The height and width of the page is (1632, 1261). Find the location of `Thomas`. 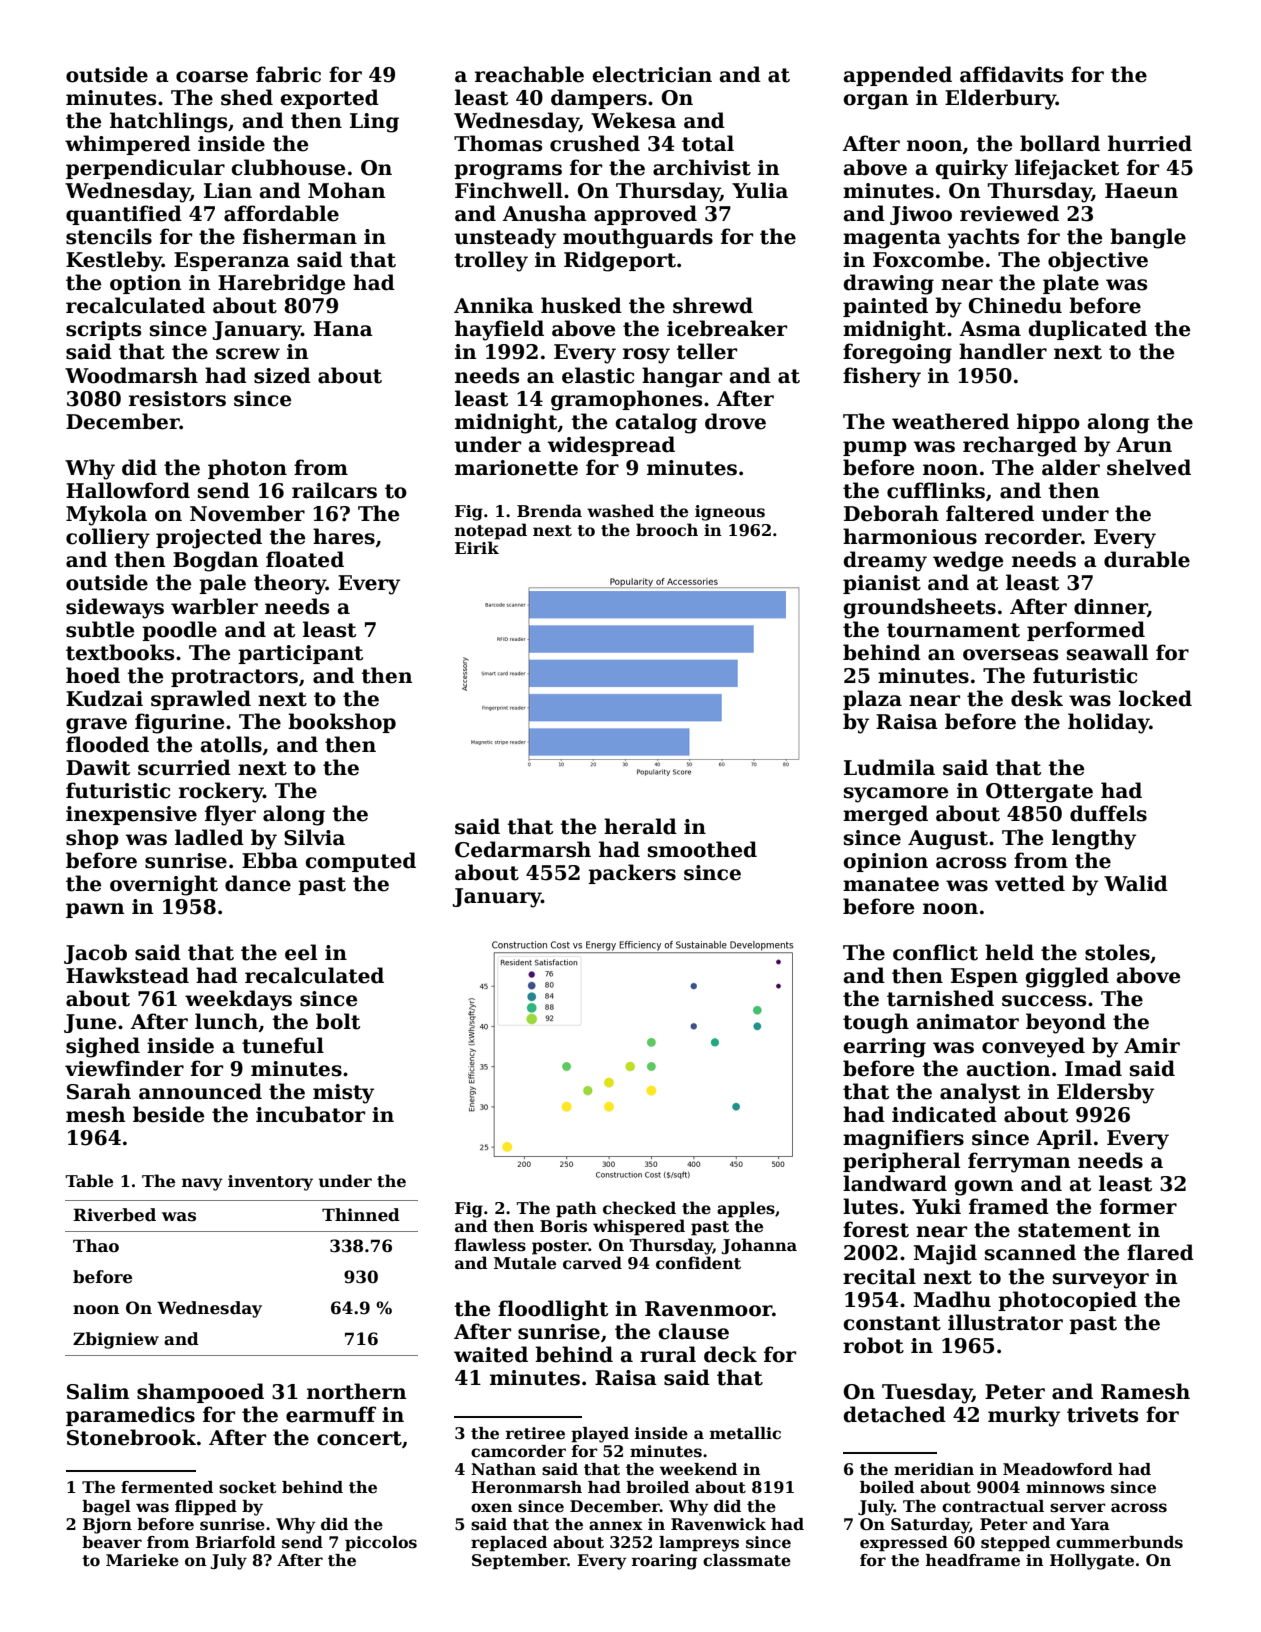

Thomas is located at coordinates (498, 143).
